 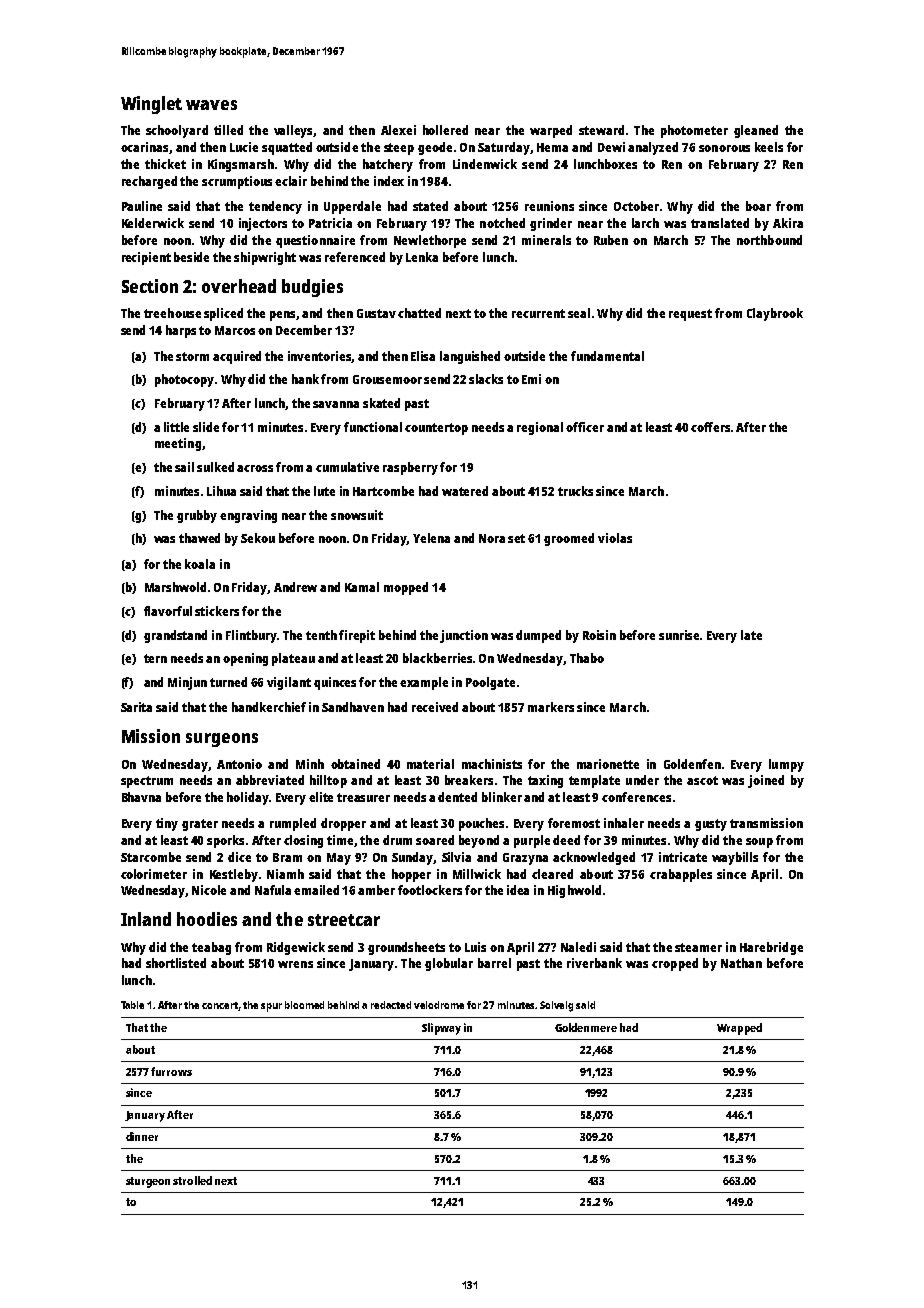 I want to click on notched, so click(x=502, y=223).
